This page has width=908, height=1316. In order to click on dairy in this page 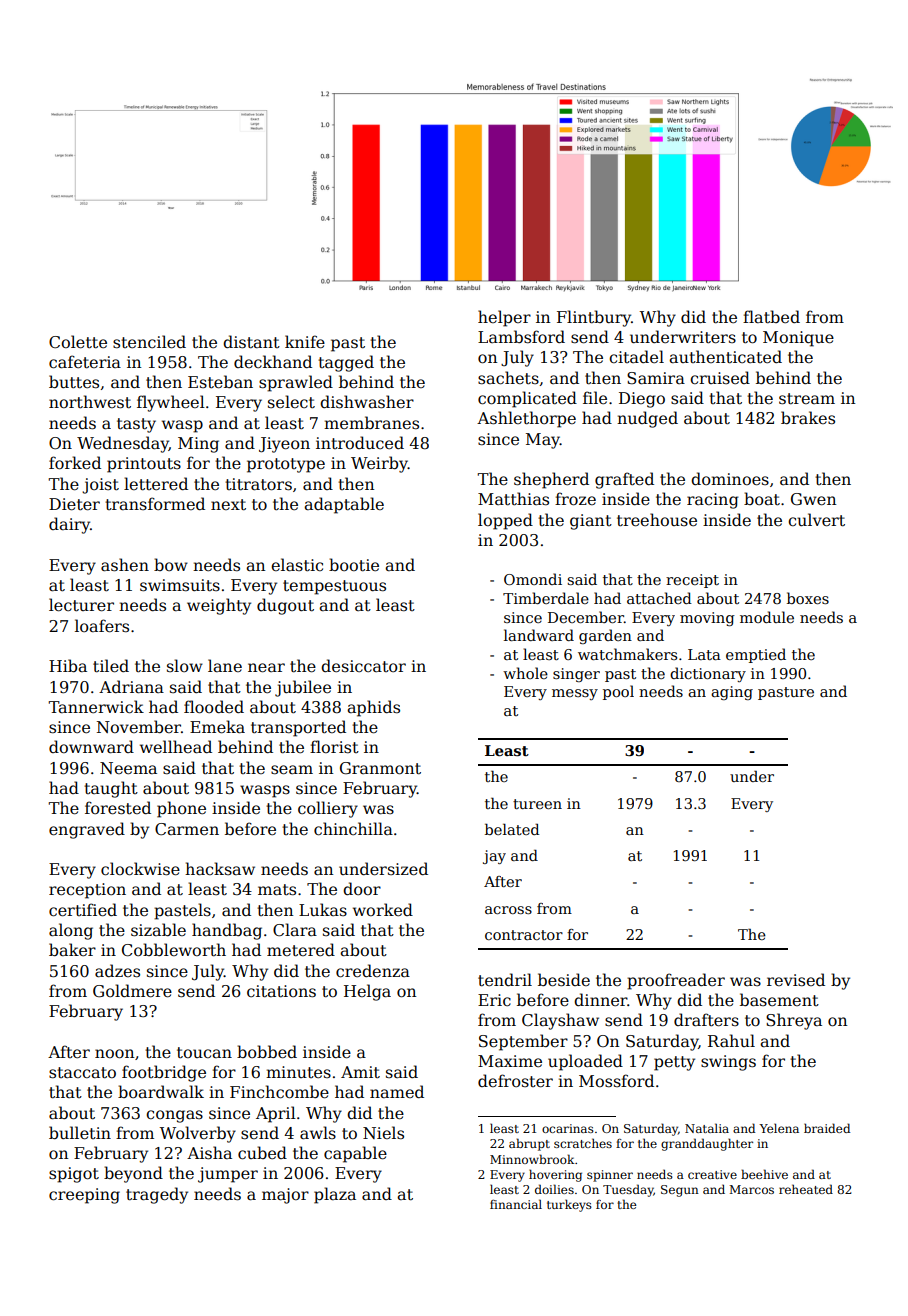, I will do `click(69, 525)`.
